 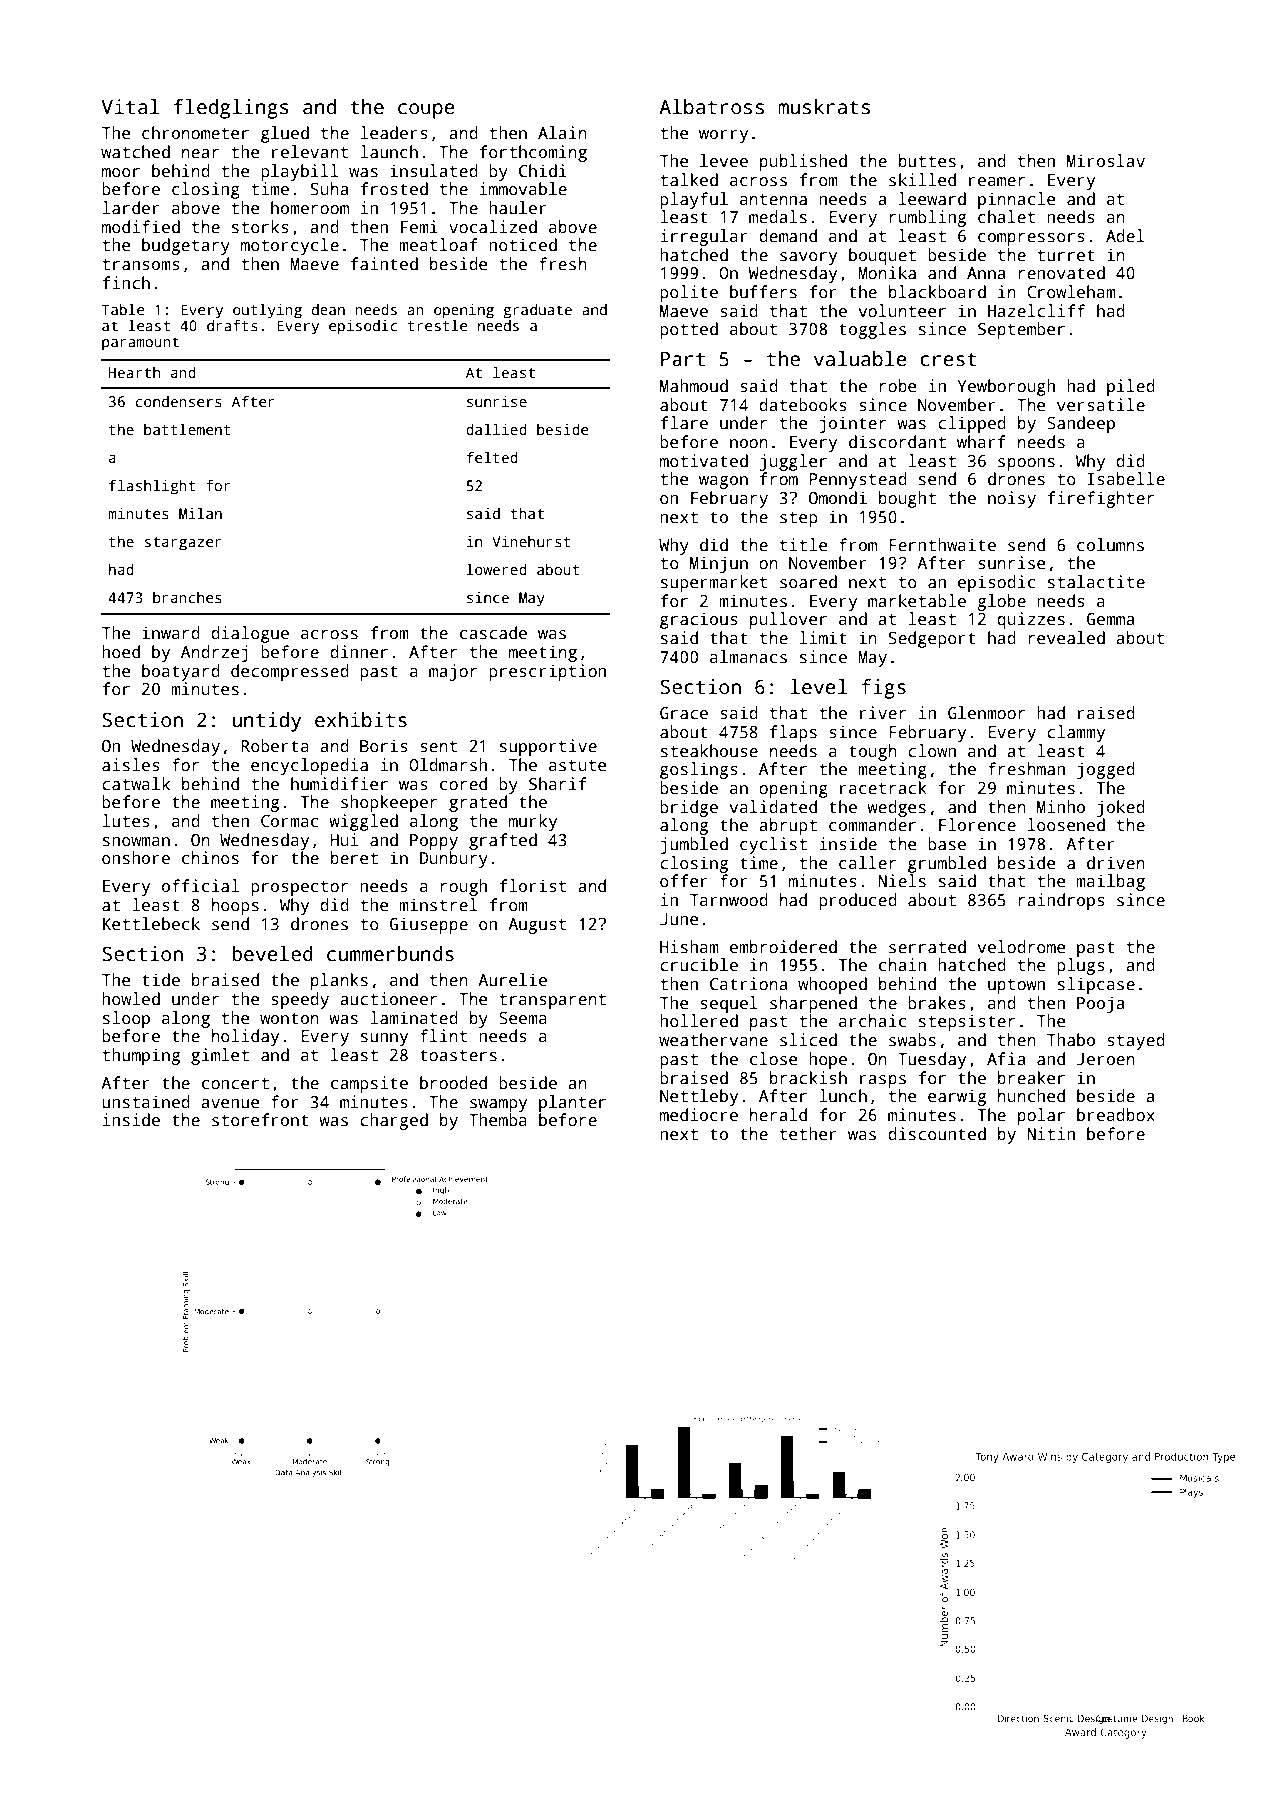 What do you see at coordinates (272, 954) in the screenshot?
I see `beveled` at bounding box center [272, 954].
